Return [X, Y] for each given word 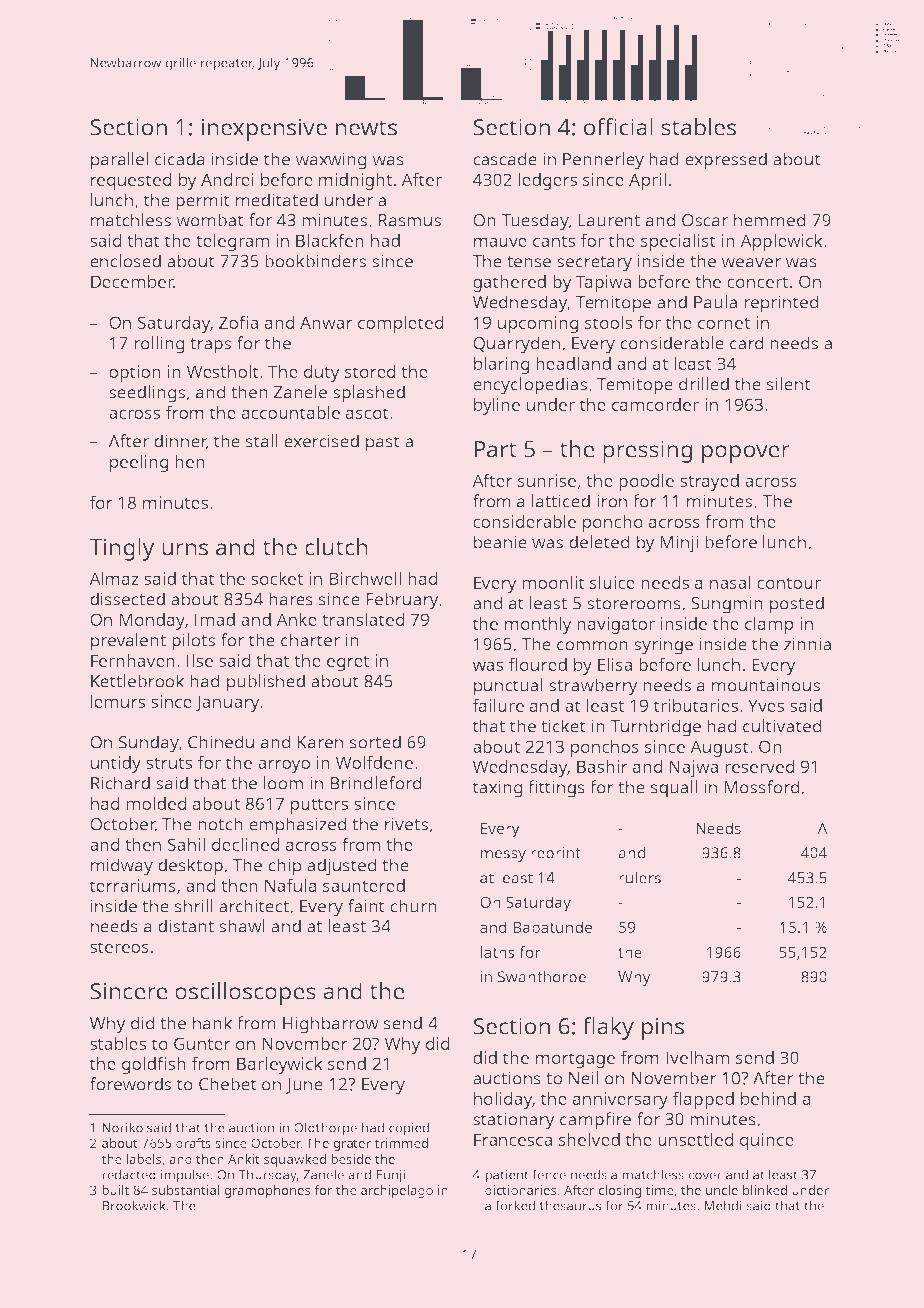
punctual [508, 687]
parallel [119, 161]
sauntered [364, 885]
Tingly [121, 549]
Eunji [391, 1176]
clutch [336, 547]
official [618, 127]
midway [122, 867]
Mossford [762, 787]
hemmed [770, 220]
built [115, 1190]
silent [789, 384]
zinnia [807, 644]
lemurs [118, 701]
